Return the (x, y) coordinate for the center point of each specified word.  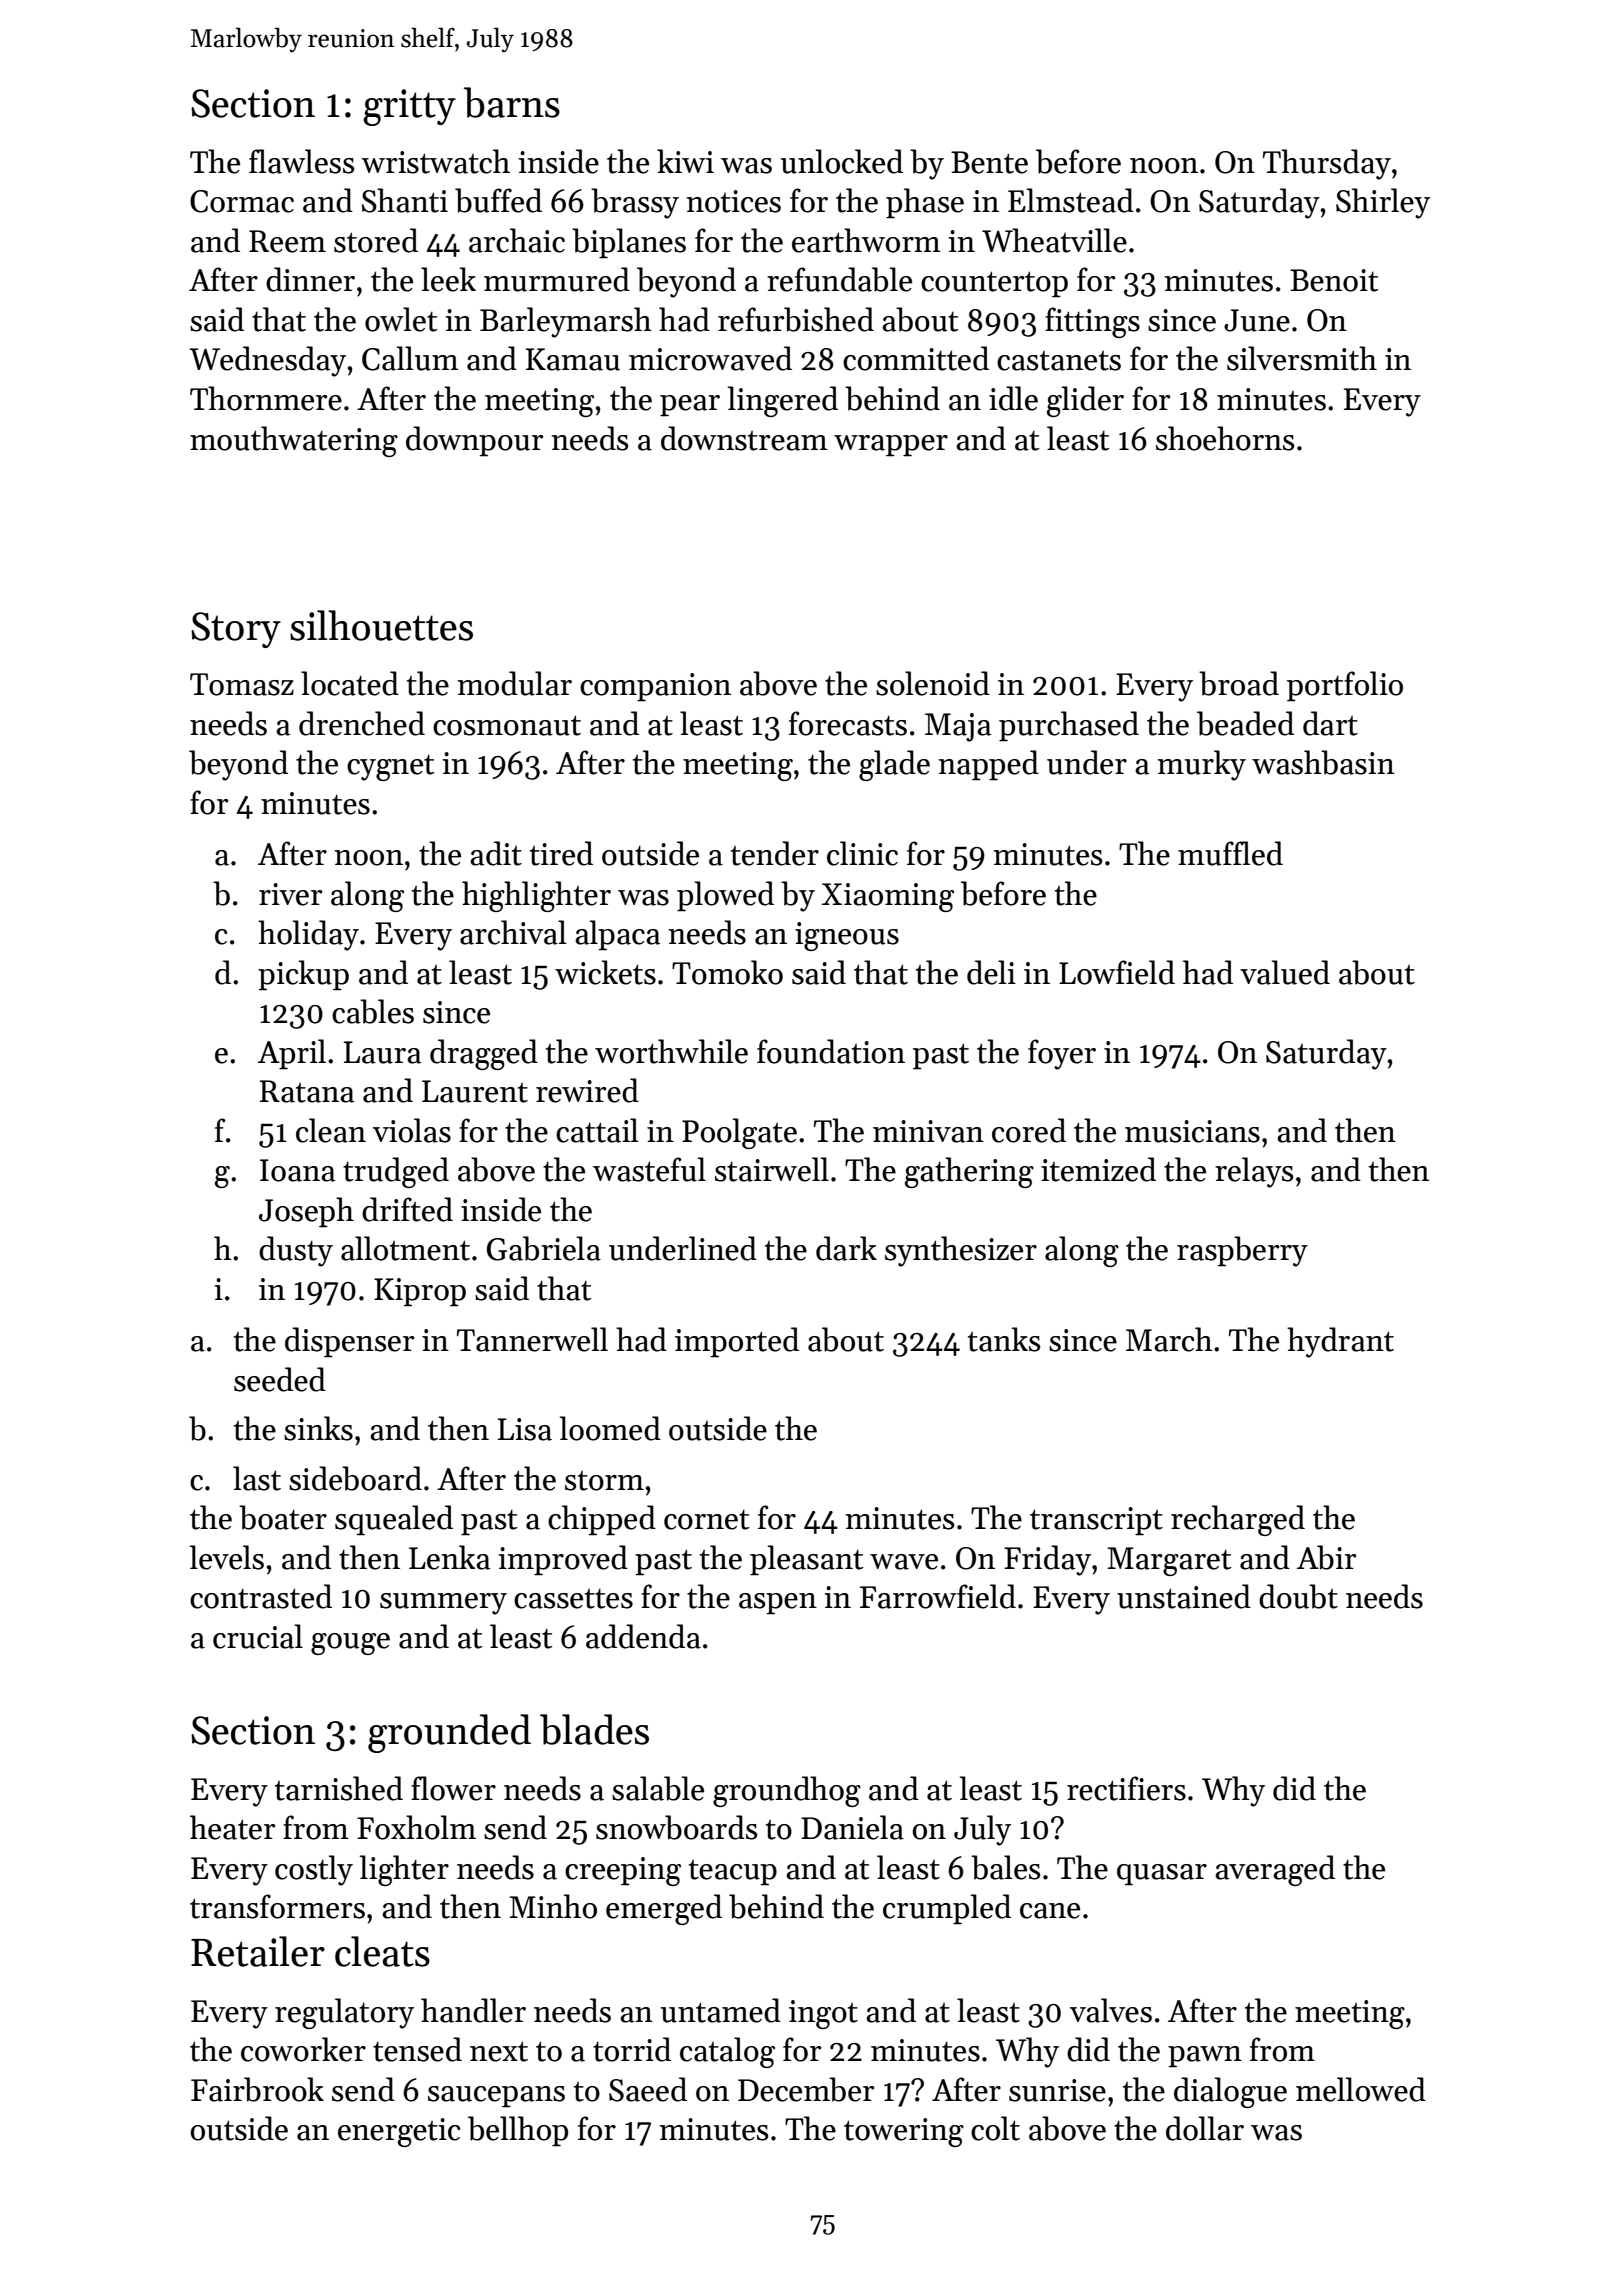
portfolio (1345, 686)
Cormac (242, 201)
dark (846, 1248)
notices (733, 201)
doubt (1298, 1596)
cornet (706, 1519)
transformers (277, 1906)
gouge (350, 1644)
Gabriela (544, 1248)
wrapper (891, 446)
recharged (1238, 1520)
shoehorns (1225, 438)
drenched (362, 723)
